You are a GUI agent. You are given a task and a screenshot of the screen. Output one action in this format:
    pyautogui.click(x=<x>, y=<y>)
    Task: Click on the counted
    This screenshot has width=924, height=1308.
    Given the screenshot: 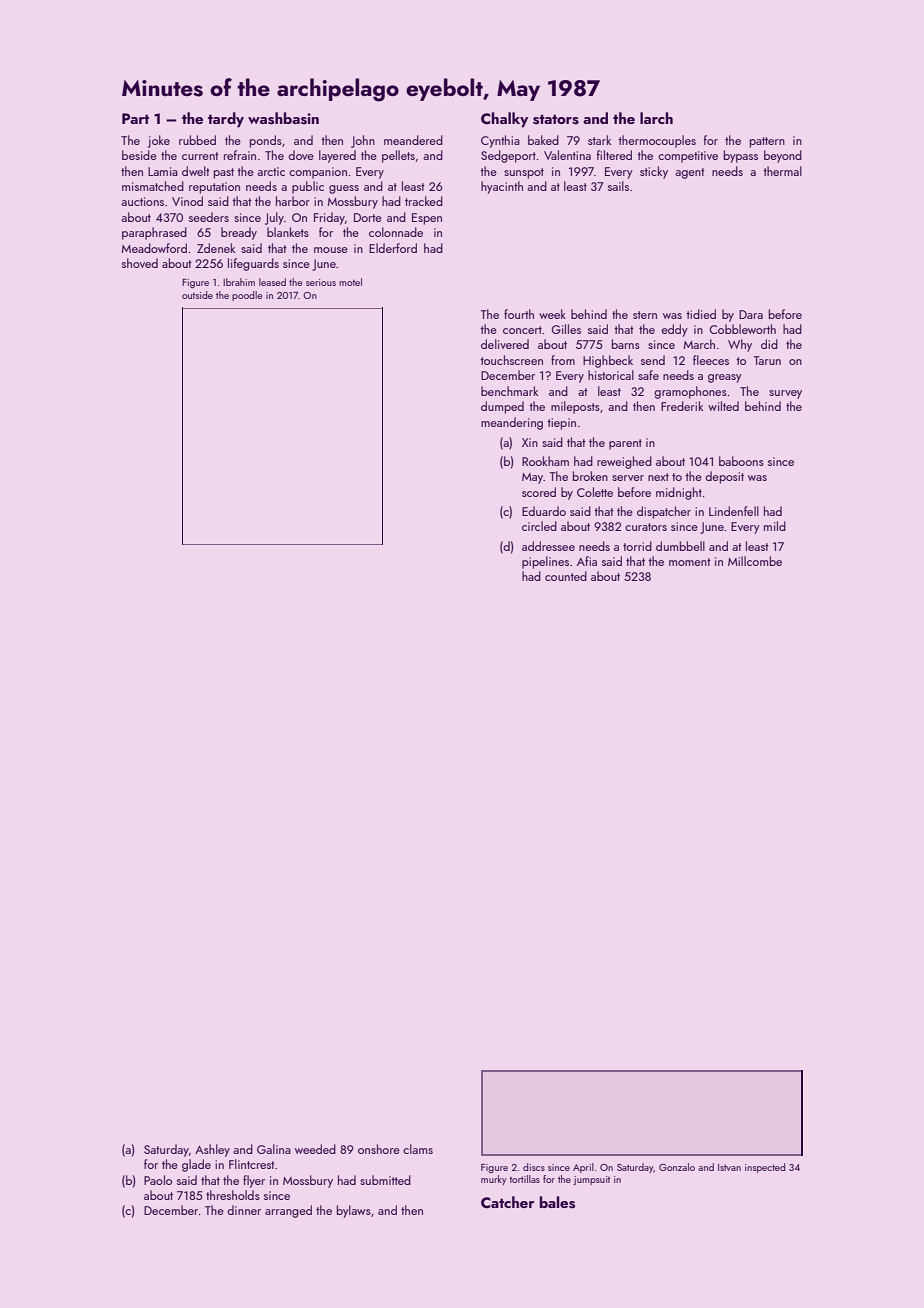 What is the action you would take?
    pyautogui.click(x=566, y=576)
